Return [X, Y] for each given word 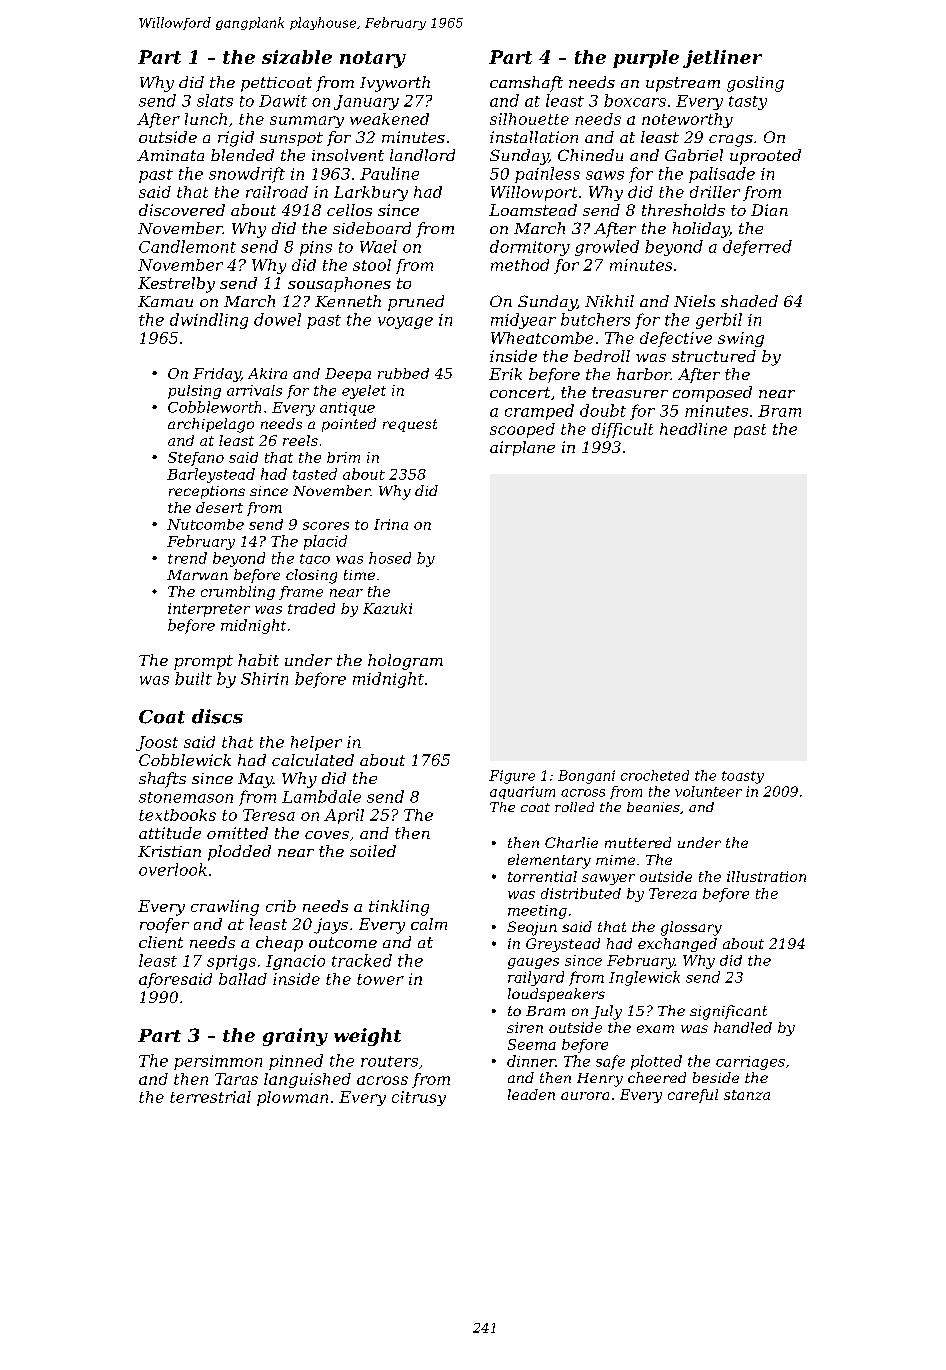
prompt [203, 662]
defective [676, 339]
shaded [749, 301]
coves [327, 835]
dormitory [530, 248]
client [161, 942]
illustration [766, 876]
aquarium [522, 792]
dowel [277, 319]
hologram [405, 662]
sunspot [291, 139]
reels [300, 440]
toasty [743, 777]
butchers [595, 319]
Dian [769, 210]
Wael [378, 246]
